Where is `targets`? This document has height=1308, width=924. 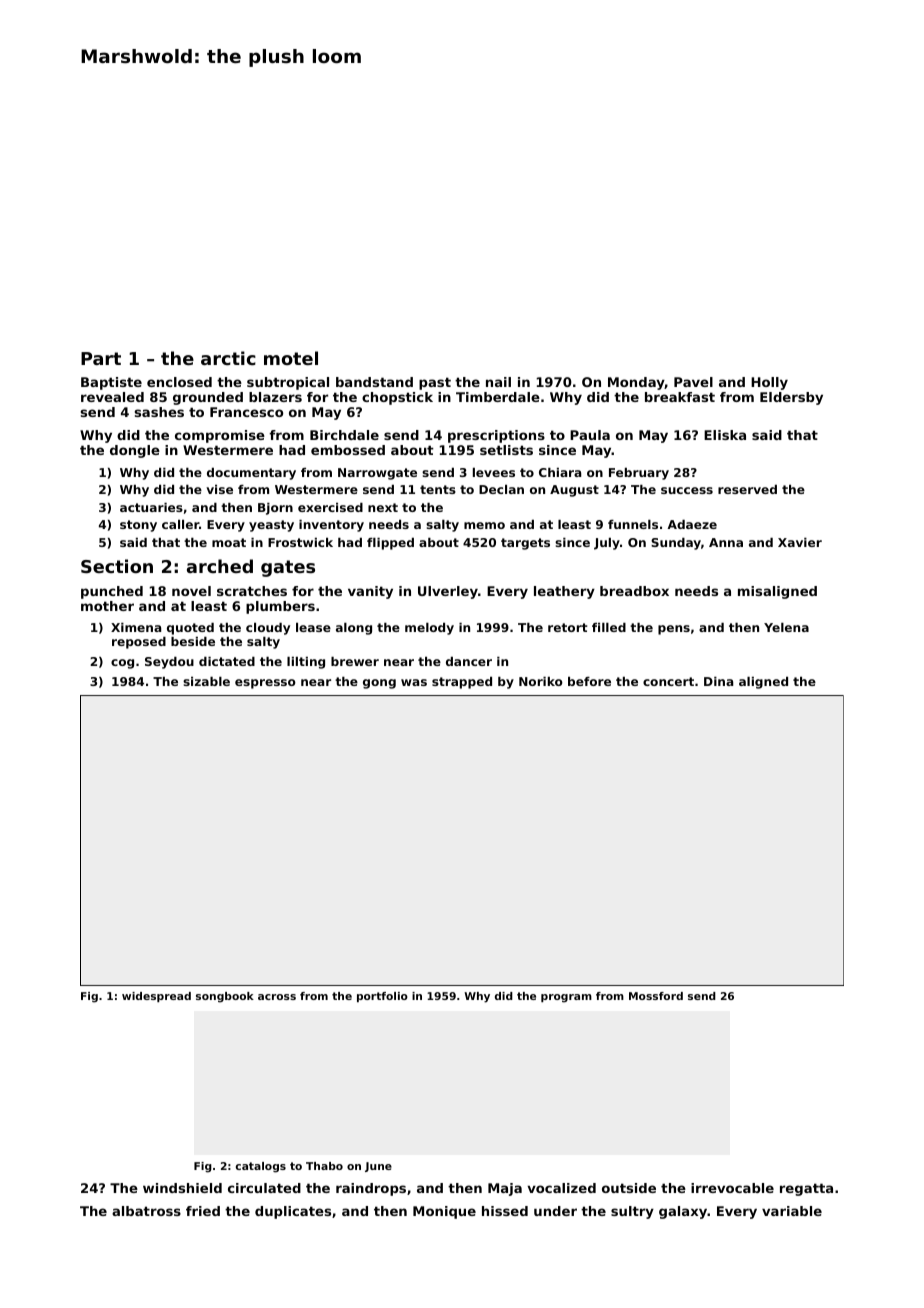
targets is located at coordinates (525, 544).
